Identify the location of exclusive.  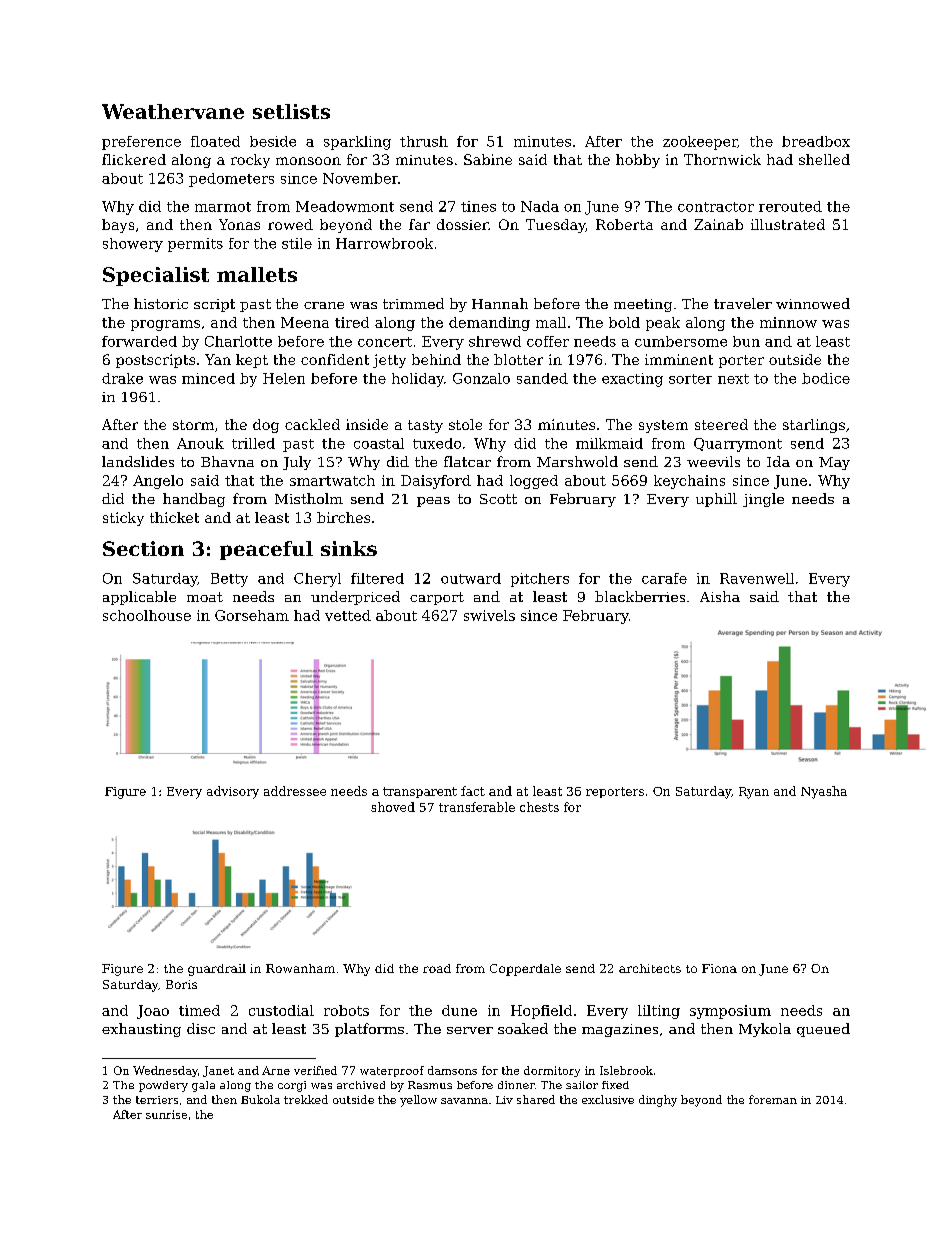
(608, 1099).
